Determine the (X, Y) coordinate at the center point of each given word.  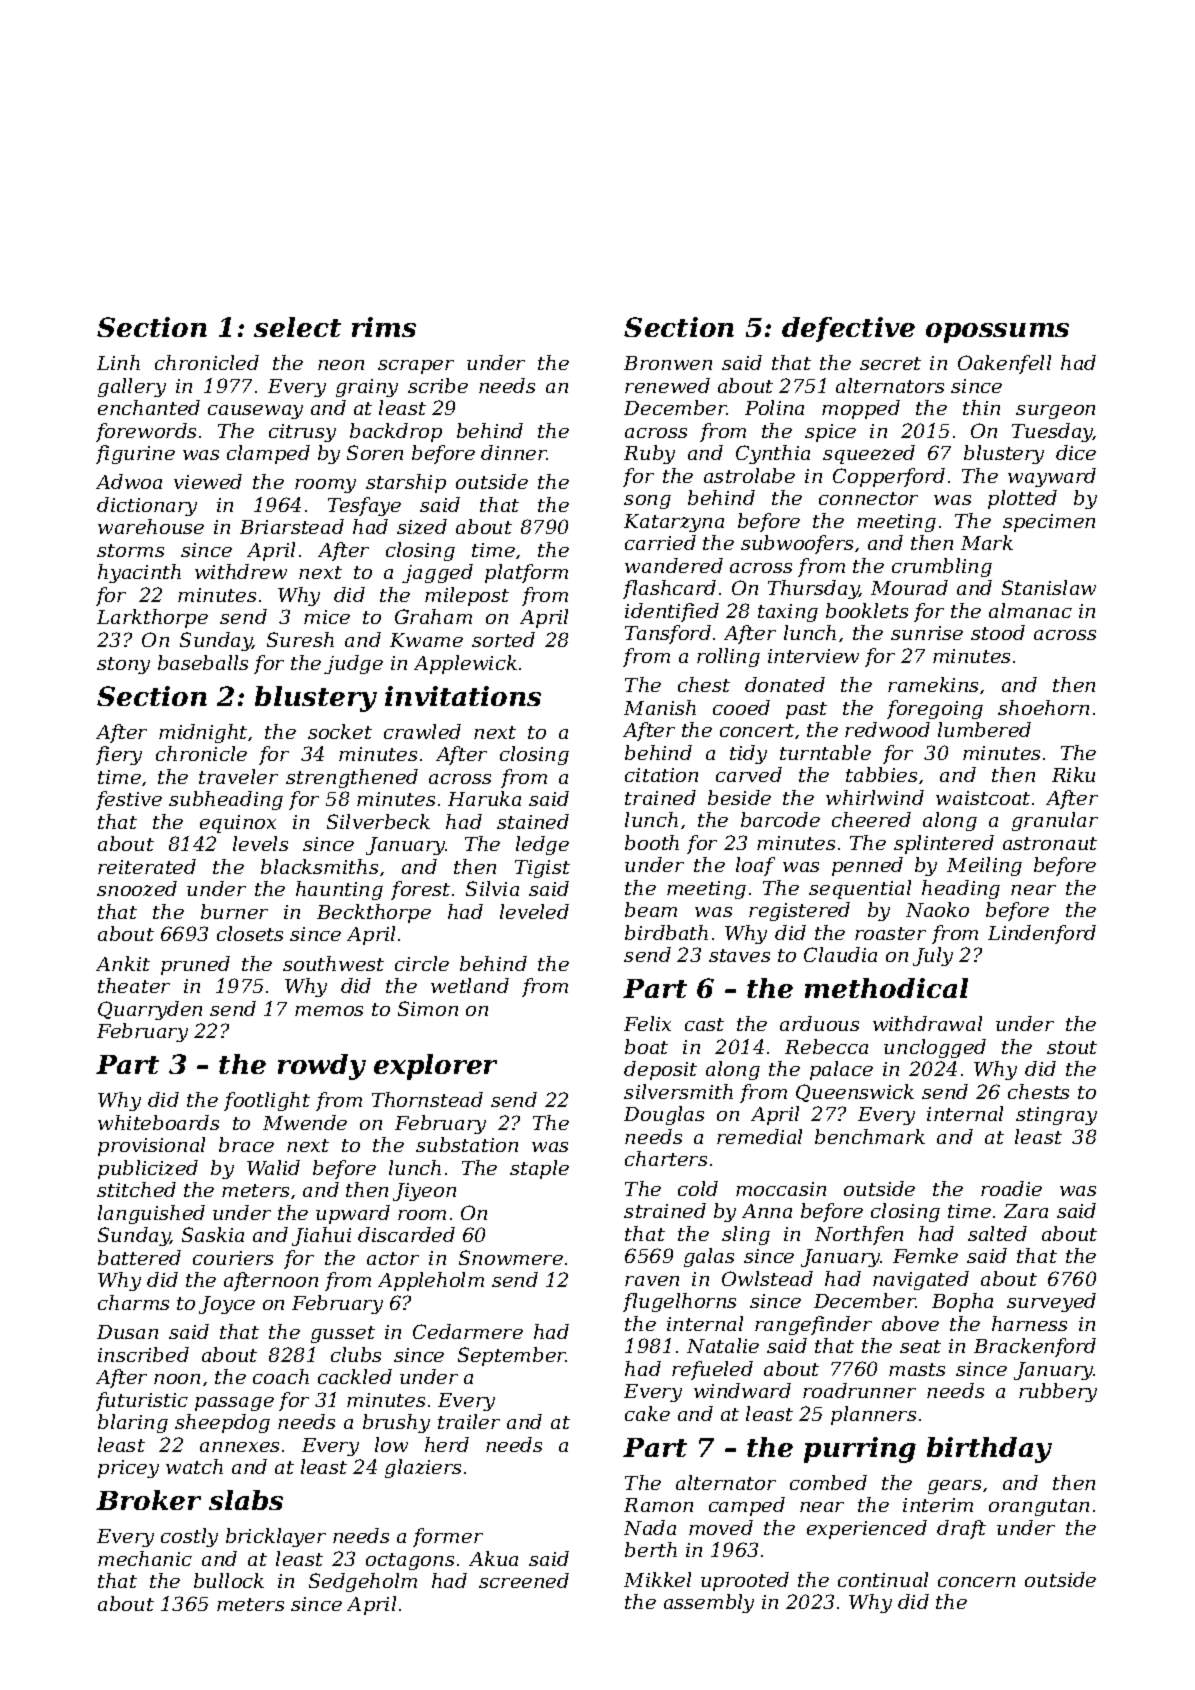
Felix (647, 1023)
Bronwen (668, 363)
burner (234, 911)
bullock (229, 1580)
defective (848, 329)
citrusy (302, 433)
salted (997, 1233)
